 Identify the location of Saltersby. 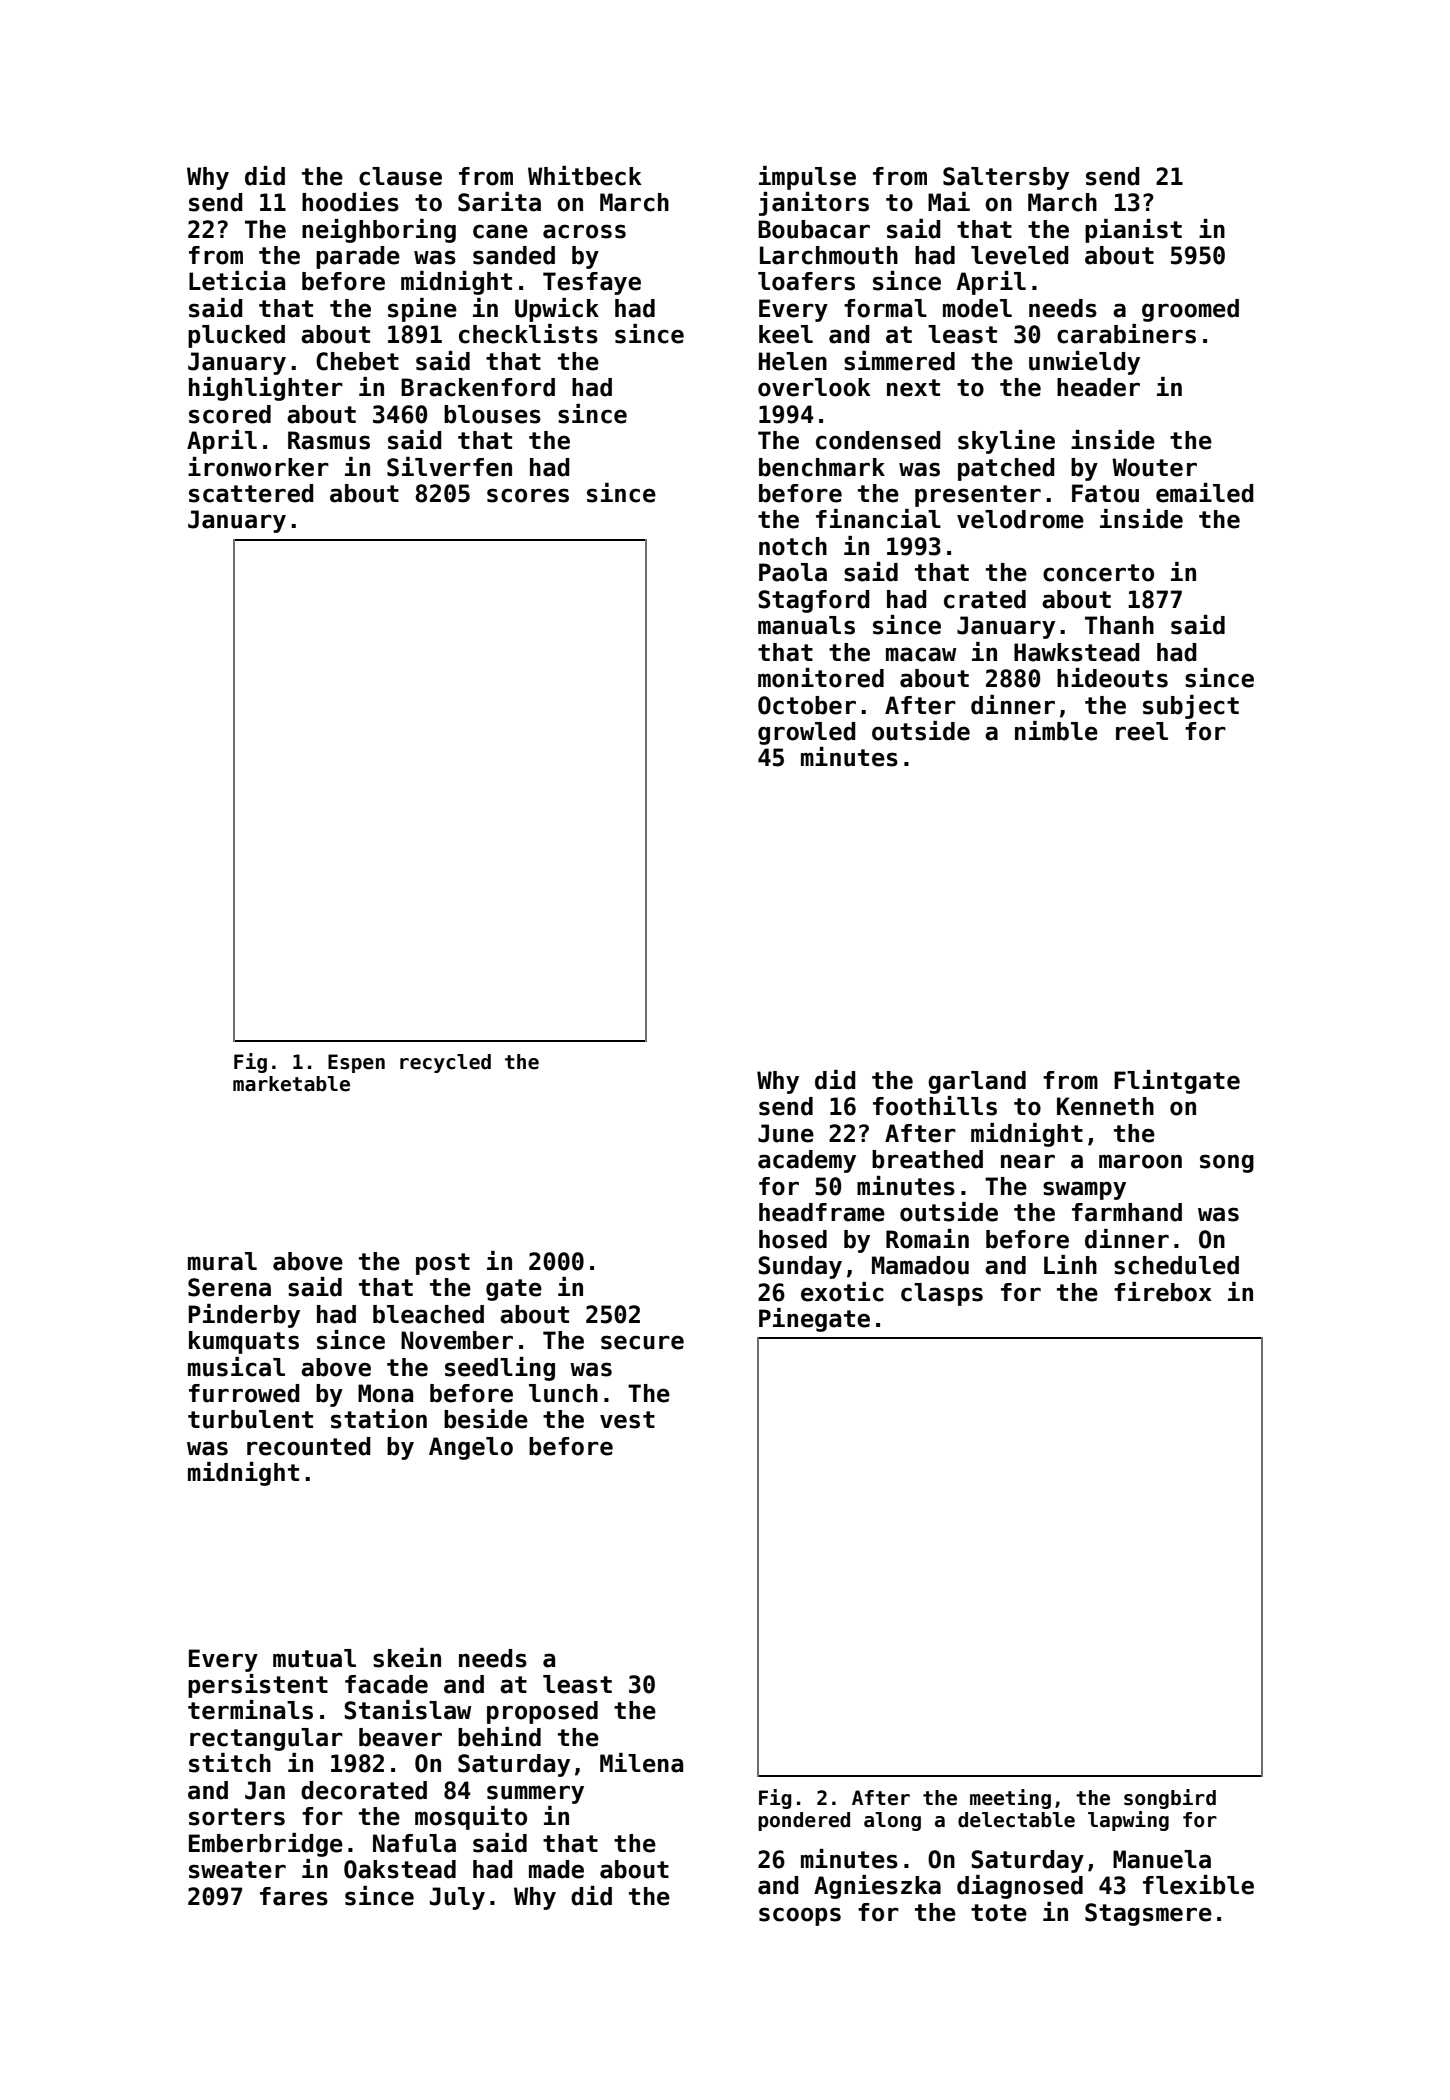
(1006, 178).
